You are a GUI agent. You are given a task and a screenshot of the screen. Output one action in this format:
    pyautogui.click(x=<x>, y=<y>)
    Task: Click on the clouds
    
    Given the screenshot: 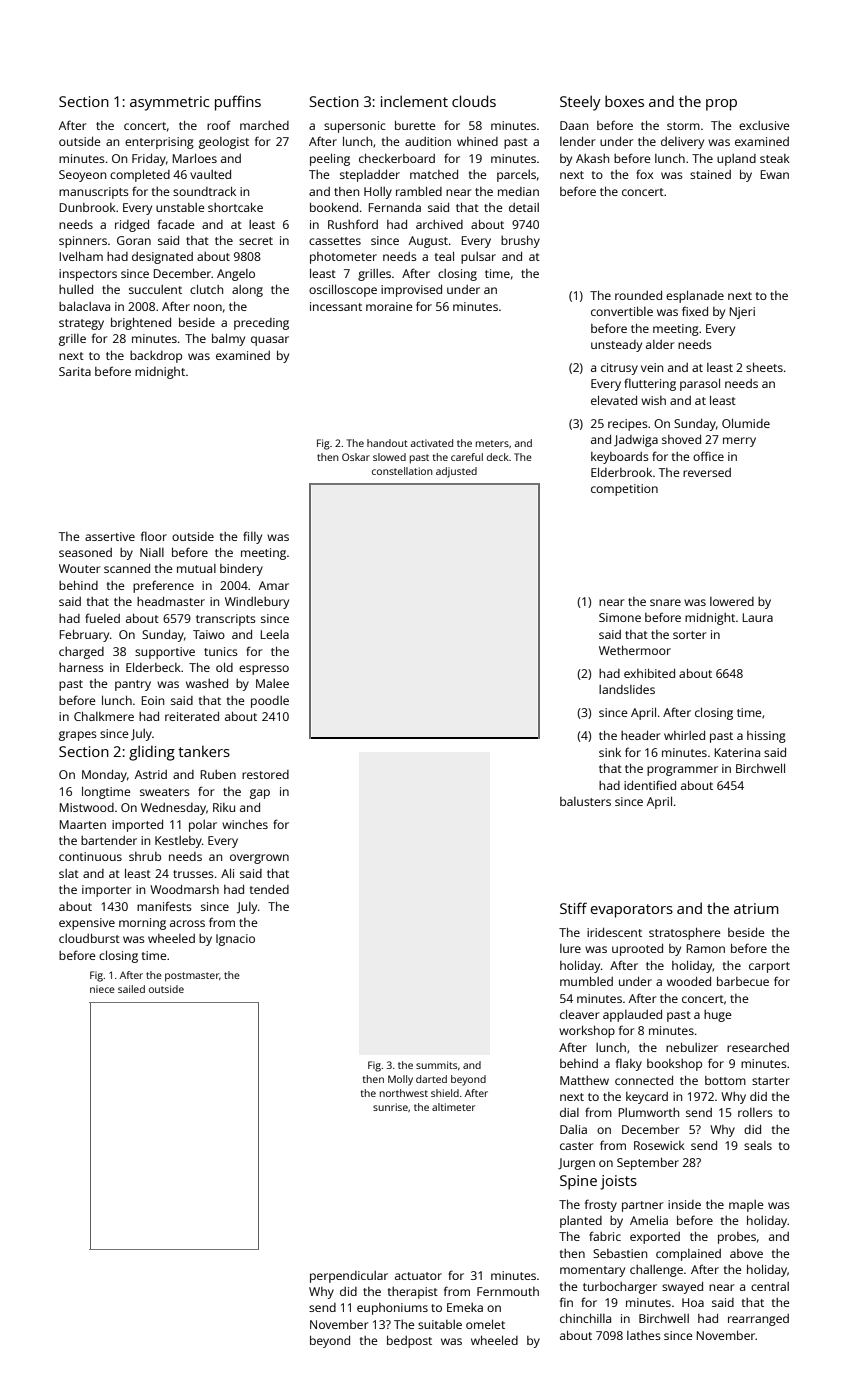 What is the action you would take?
    pyautogui.click(x=474, y=101)
